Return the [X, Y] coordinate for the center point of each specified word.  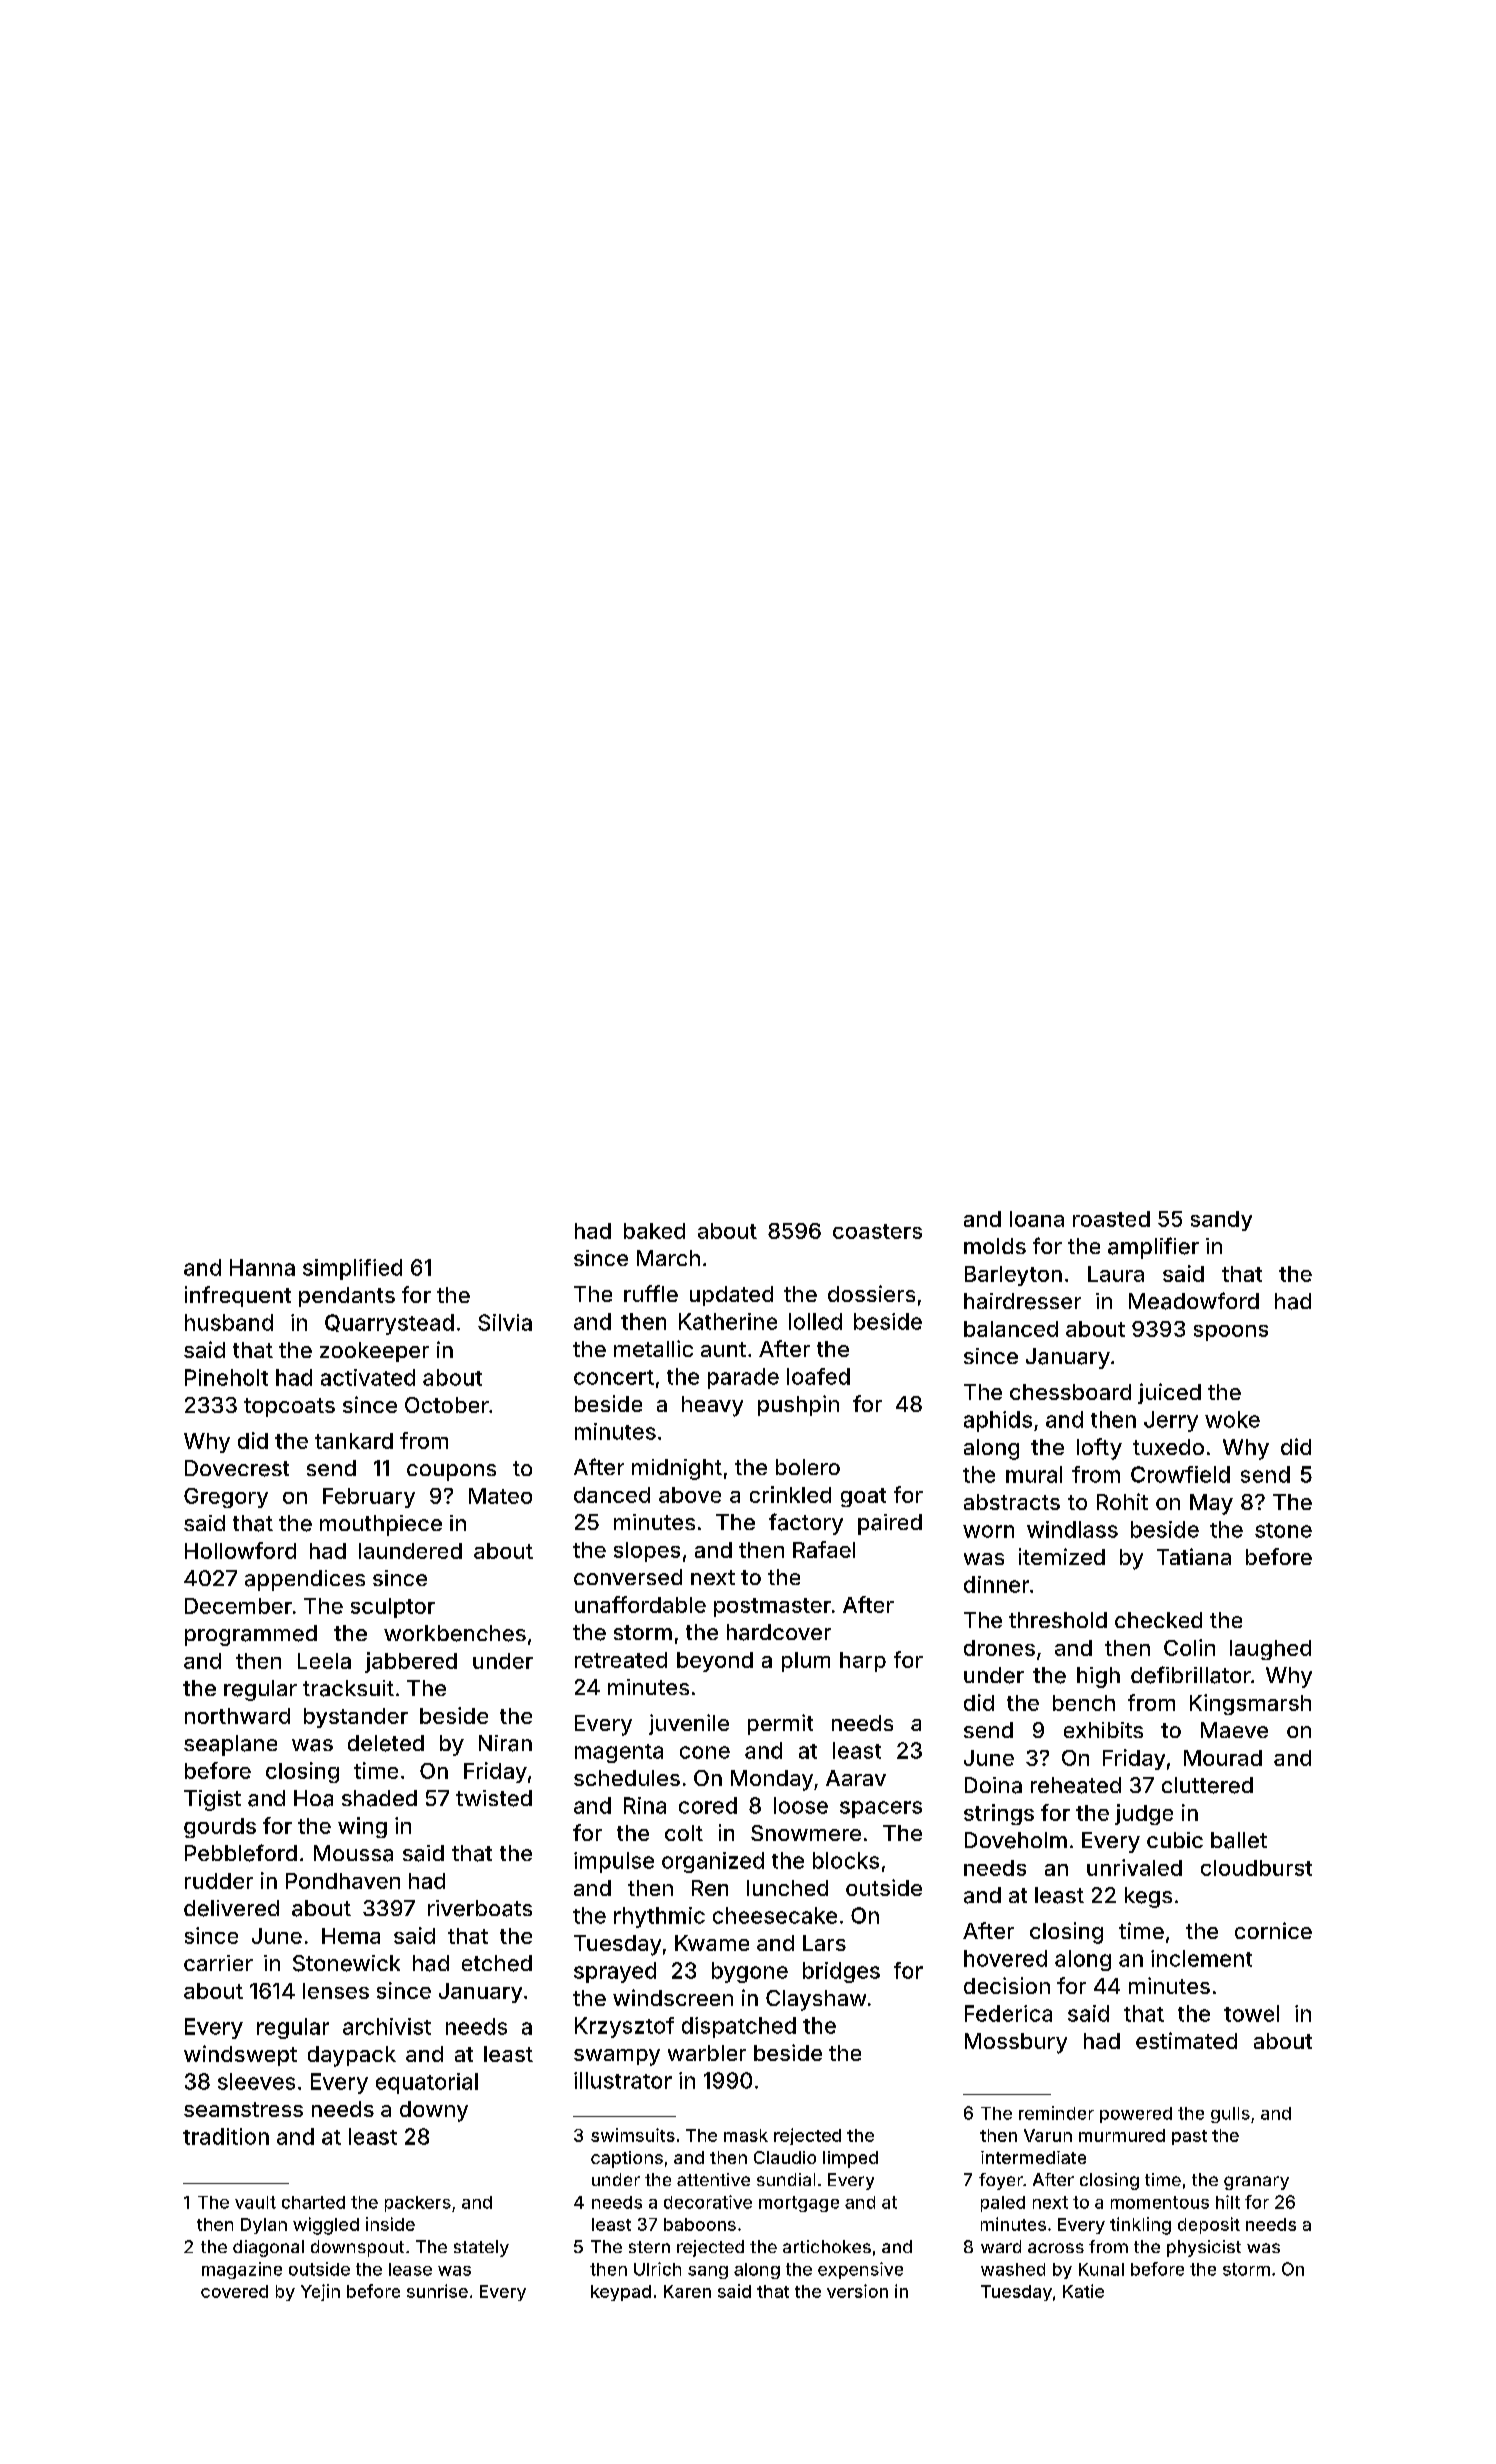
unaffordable [640, 1604]
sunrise [437, 2291]
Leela [324, 1661]
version [857, 2291]
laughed [1270, 1650]
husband [229, 1322]
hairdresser [1022, 1301]
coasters [877, 1231]
